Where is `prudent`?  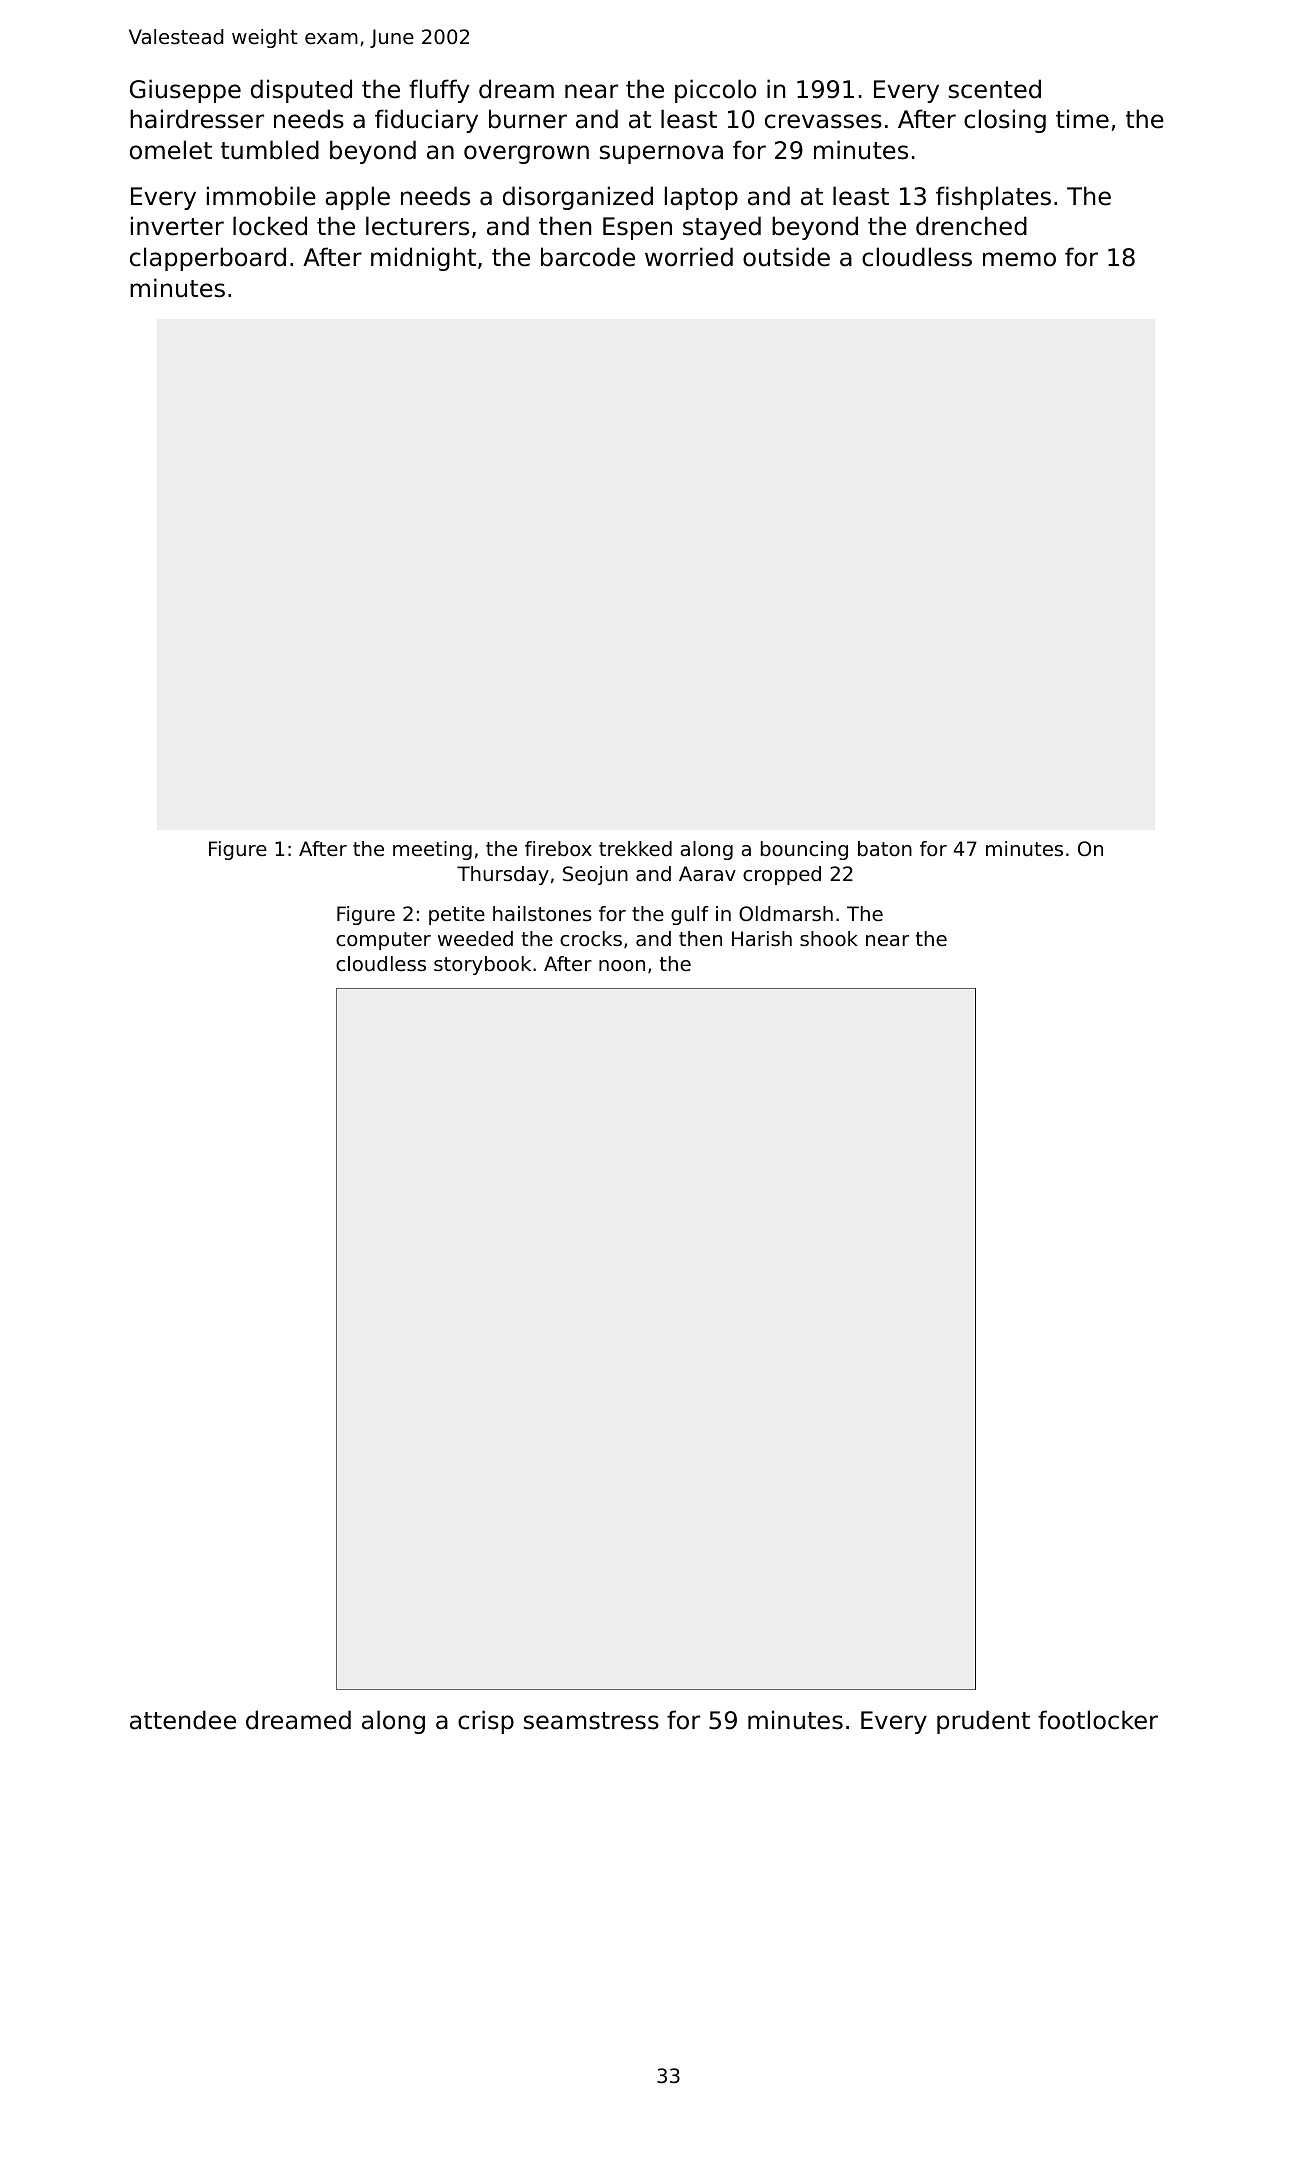
prudent is located at coordinates (983, 1722).
